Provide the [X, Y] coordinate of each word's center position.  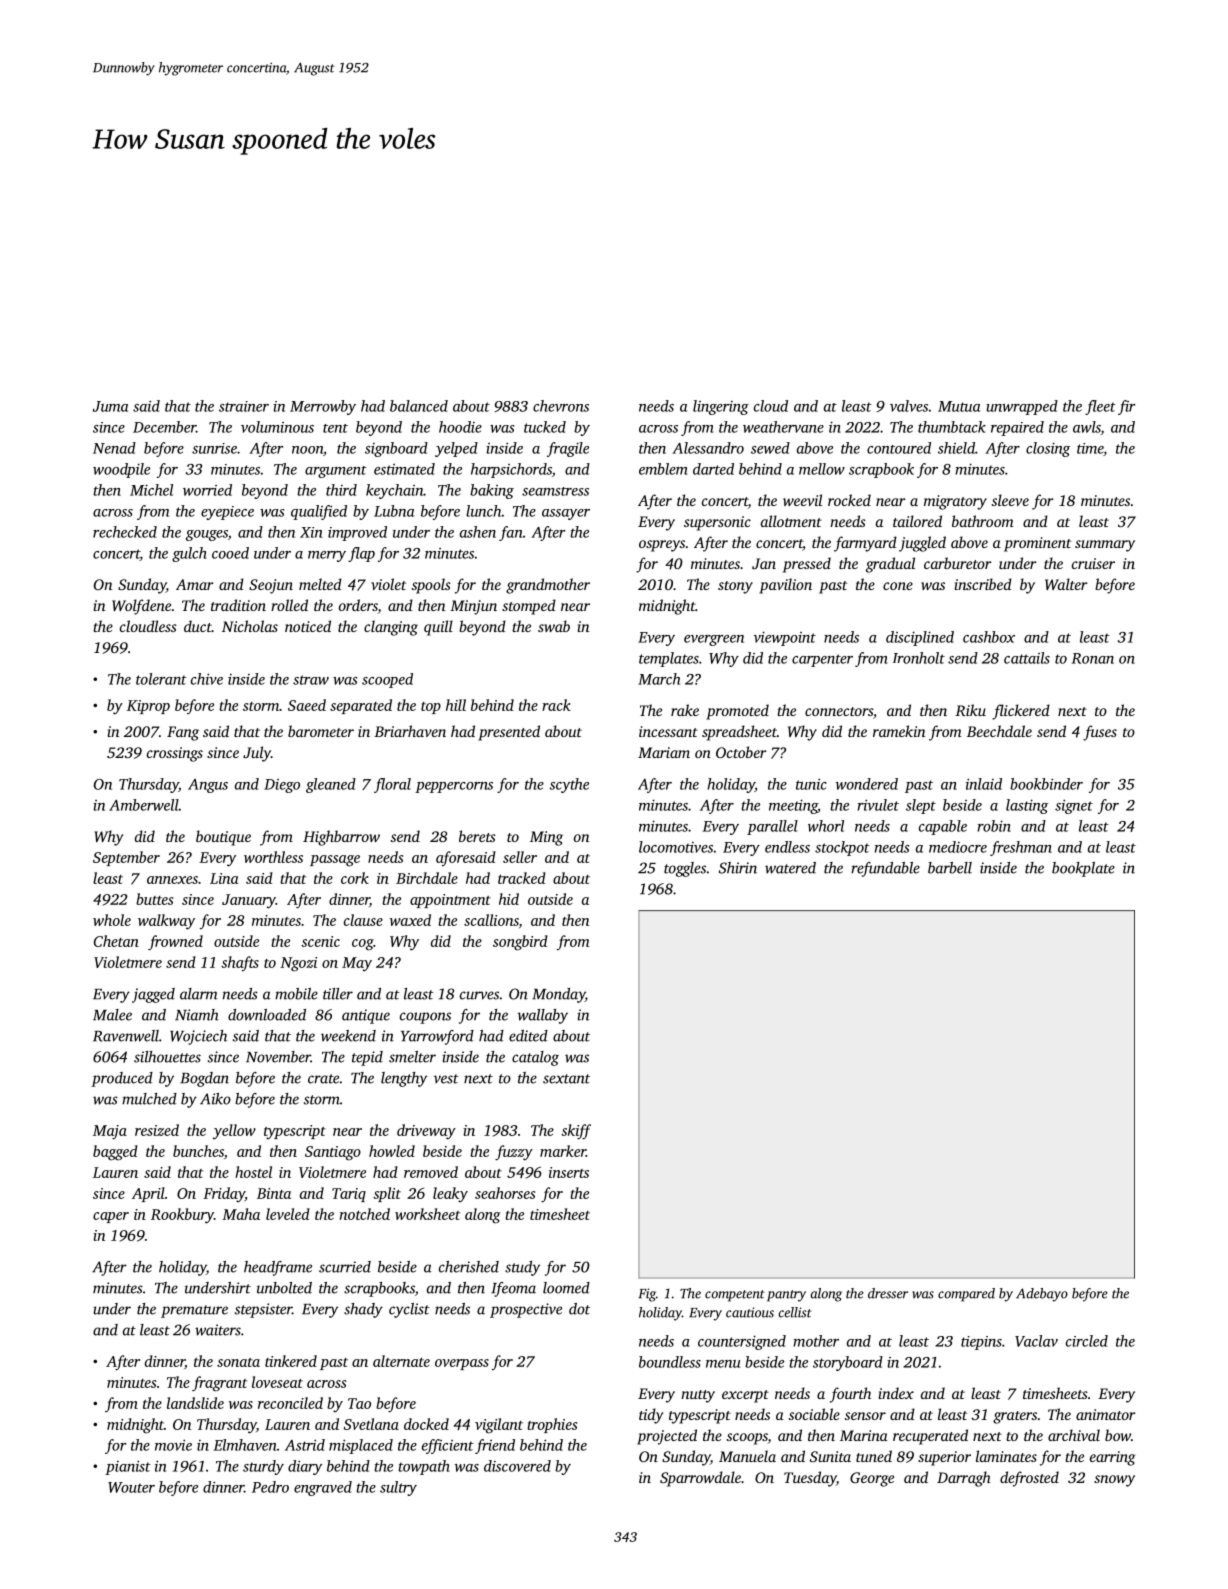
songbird [520, 943]
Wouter [131, 1487]
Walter [1066, 584]
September [126, 858]
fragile [568, 449]
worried [207, 490]
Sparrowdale [700, 1479]
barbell [950, 868]
